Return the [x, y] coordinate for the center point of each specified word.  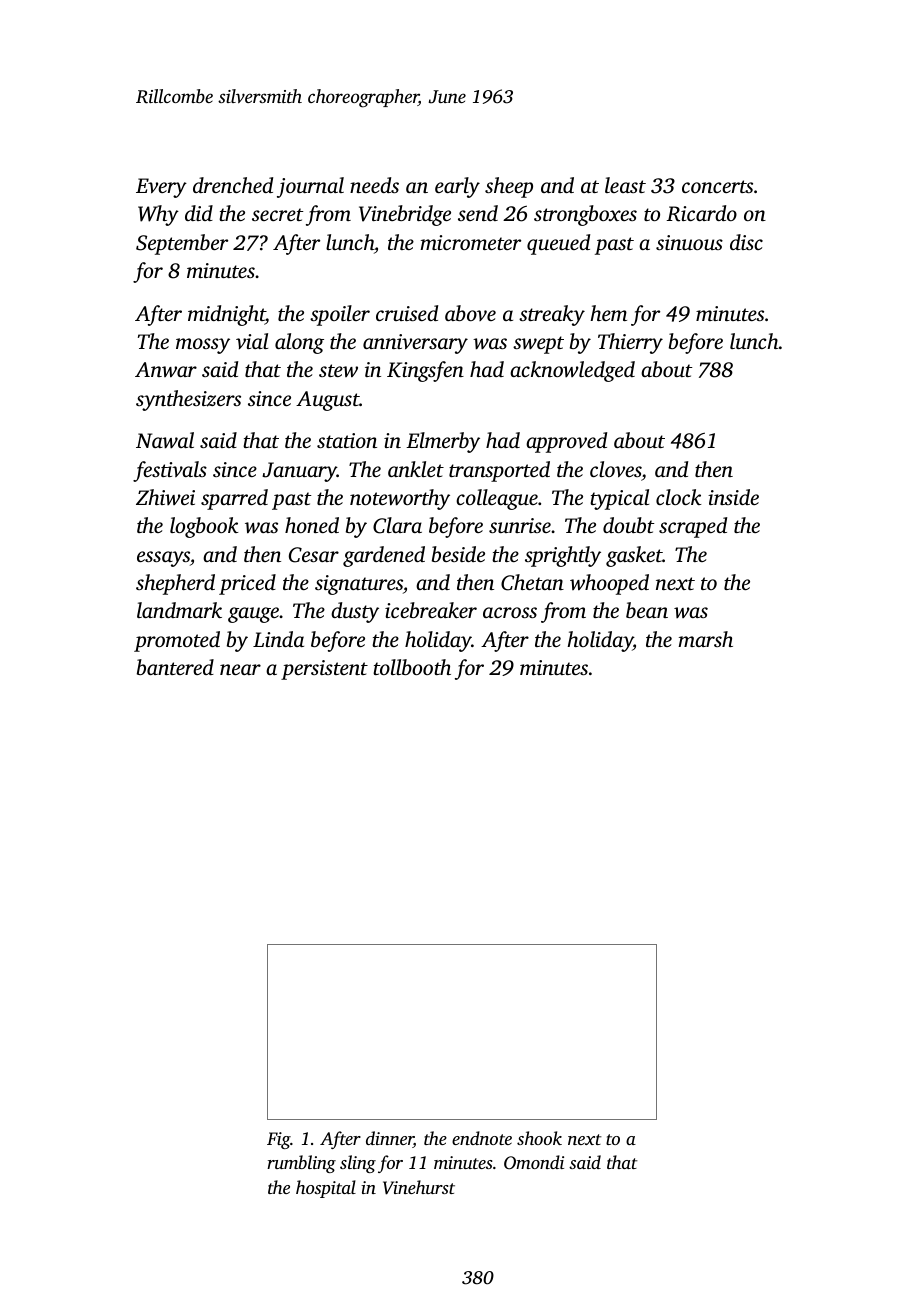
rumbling [301, 1164]
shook [539, 1138]
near [240, 669]
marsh [705, 639]
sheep [509, 187]
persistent [324, 670]
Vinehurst [419, 1187]
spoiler [340, 315]
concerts [717, 186]
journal [310, 187]
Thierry [630, 343]
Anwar [166, 369]
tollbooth [412, 667]
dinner [390, 1139]
